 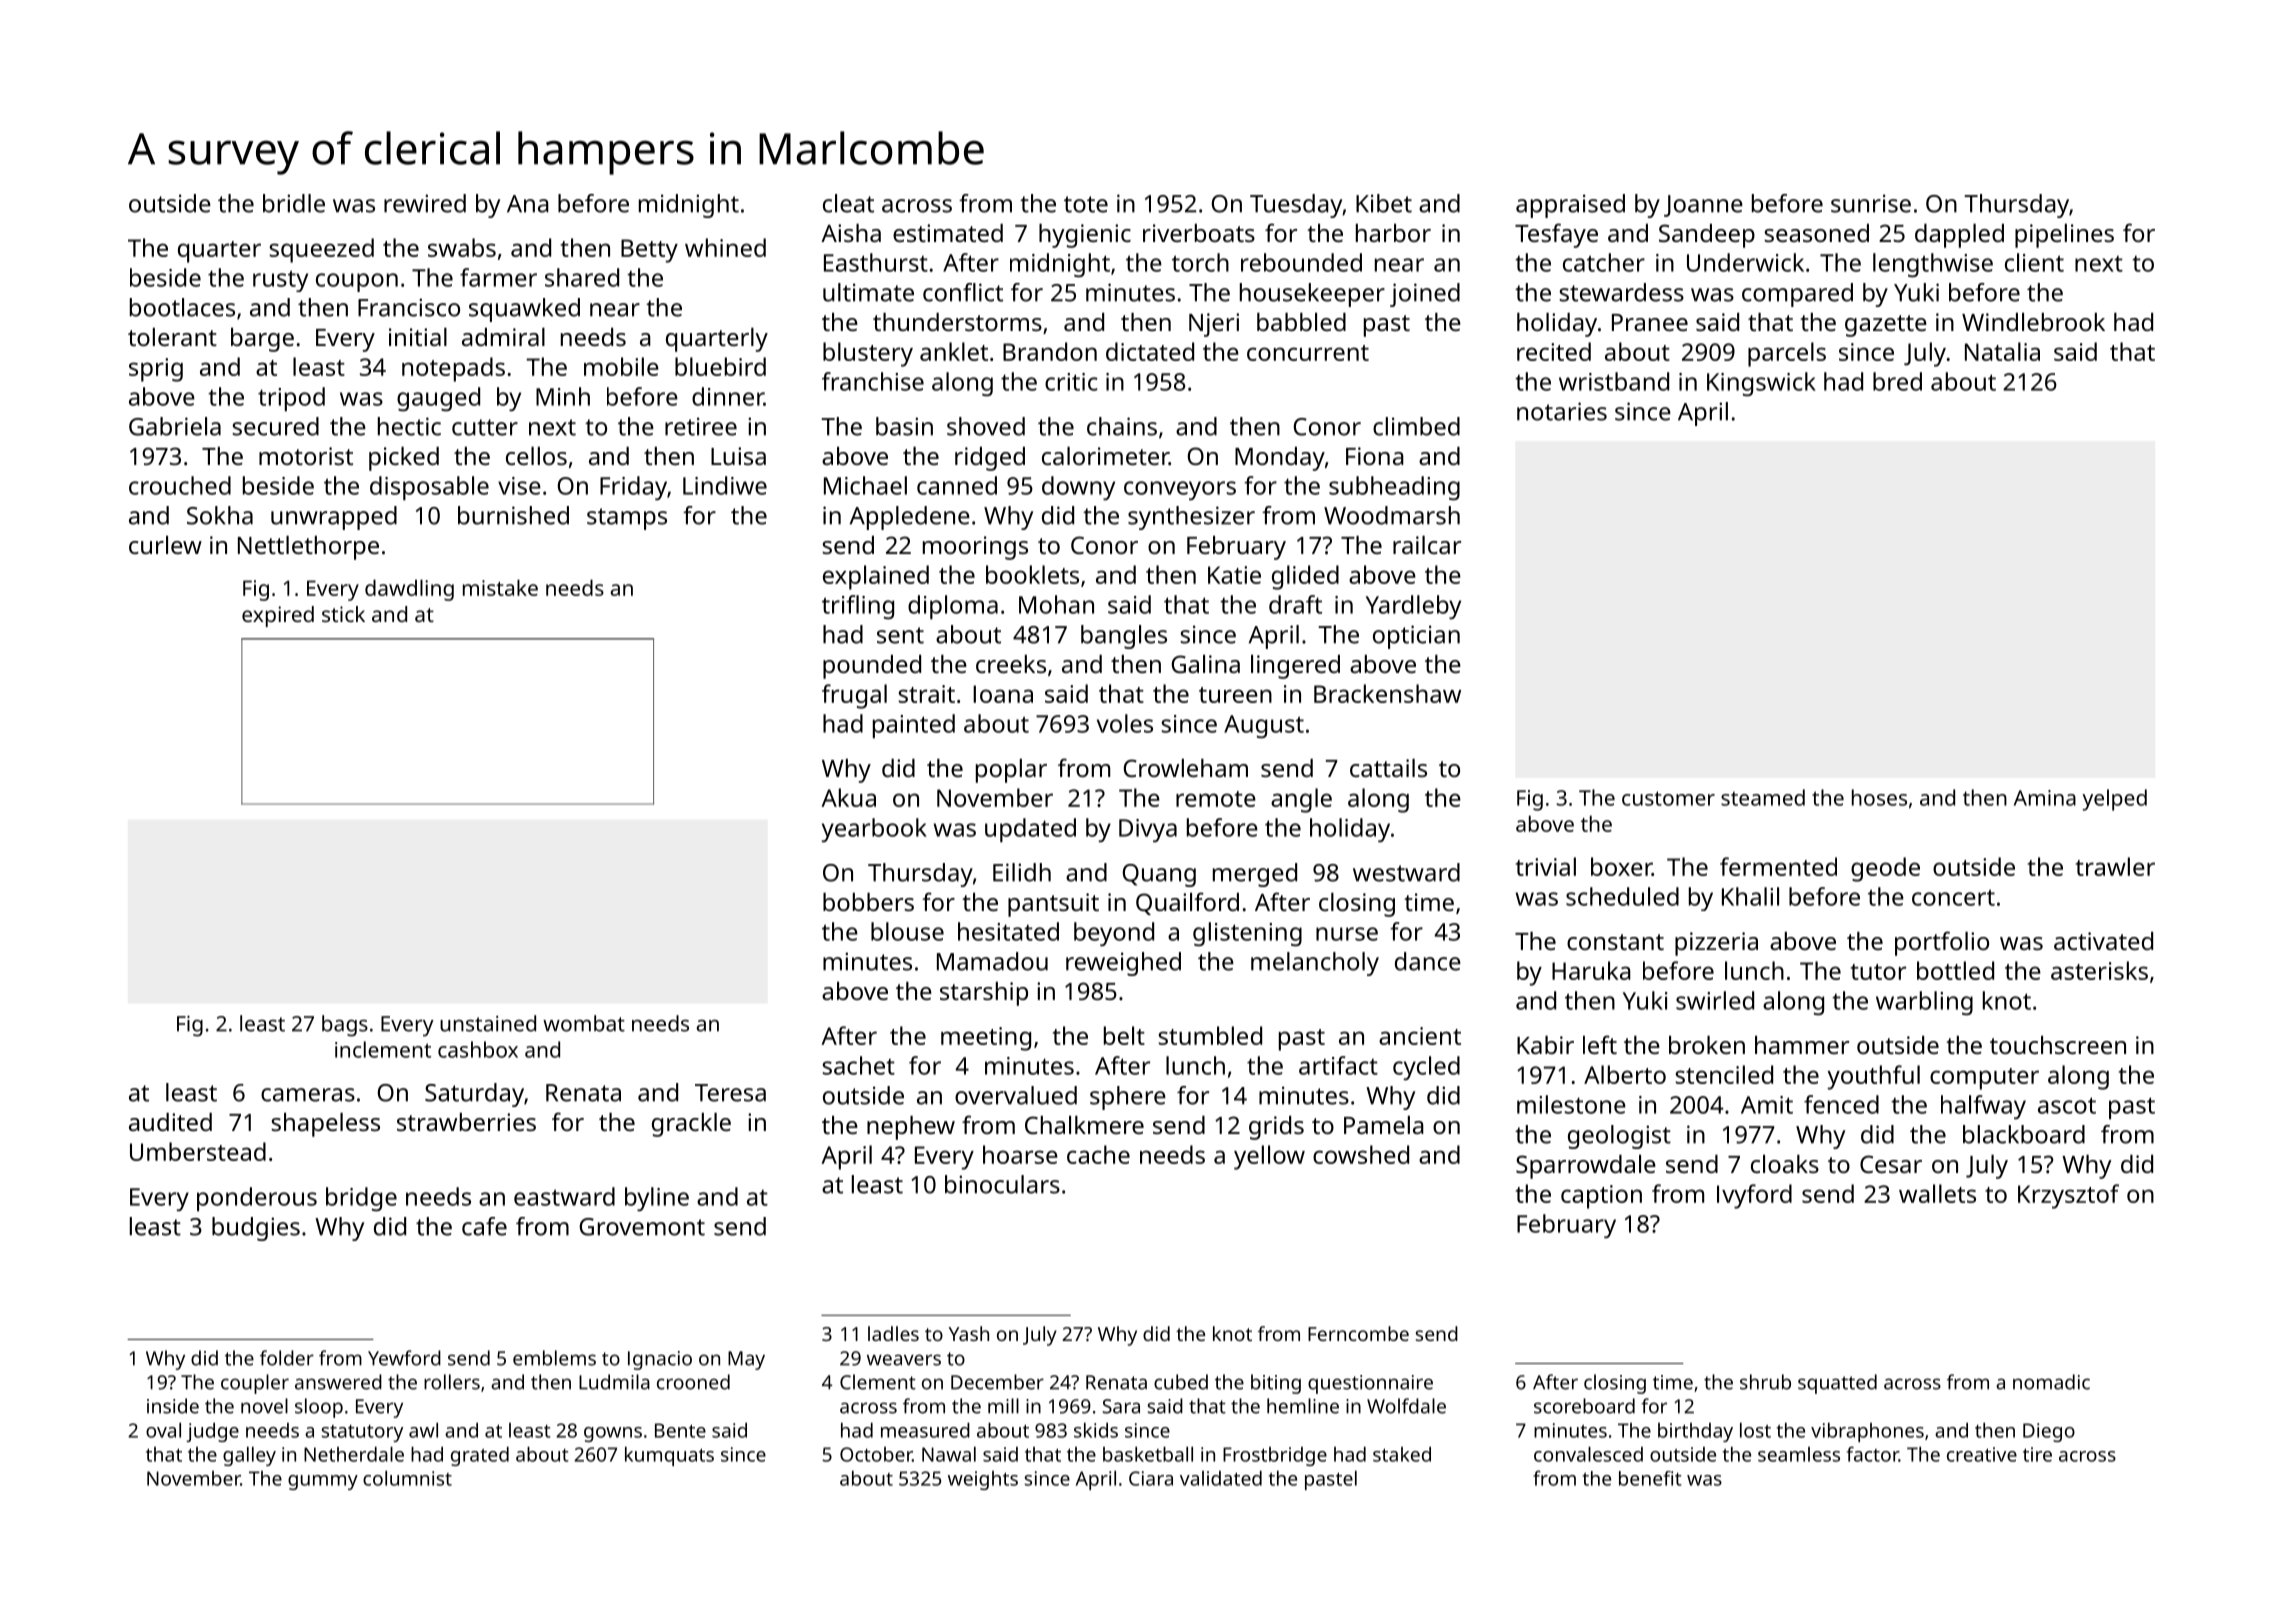 What do you see at coordinates (1897, 381) in the screenshot?
I see `bred` at bounding box center [1897, 381].
